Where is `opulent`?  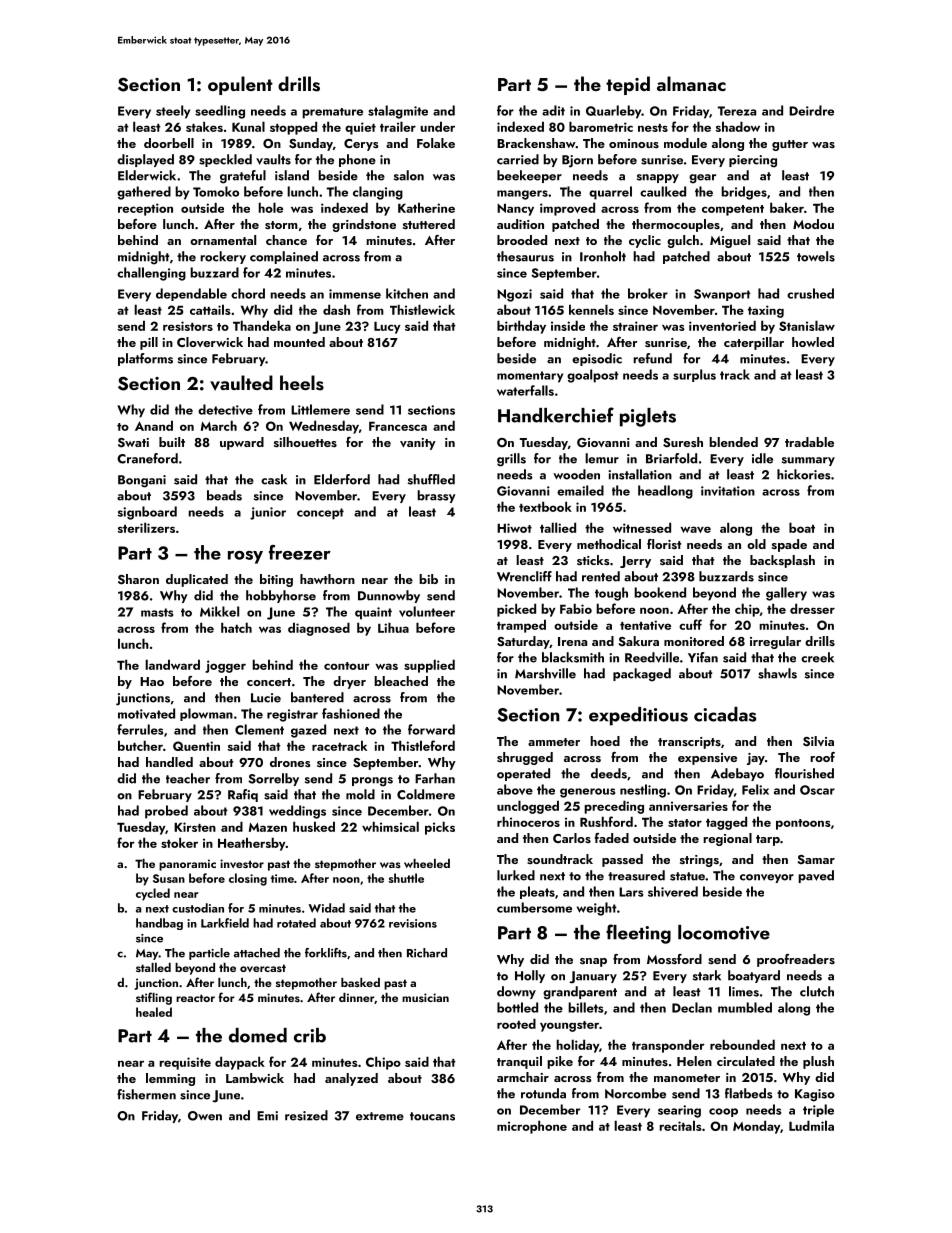 opulent is located at coordinates (240, 85).
